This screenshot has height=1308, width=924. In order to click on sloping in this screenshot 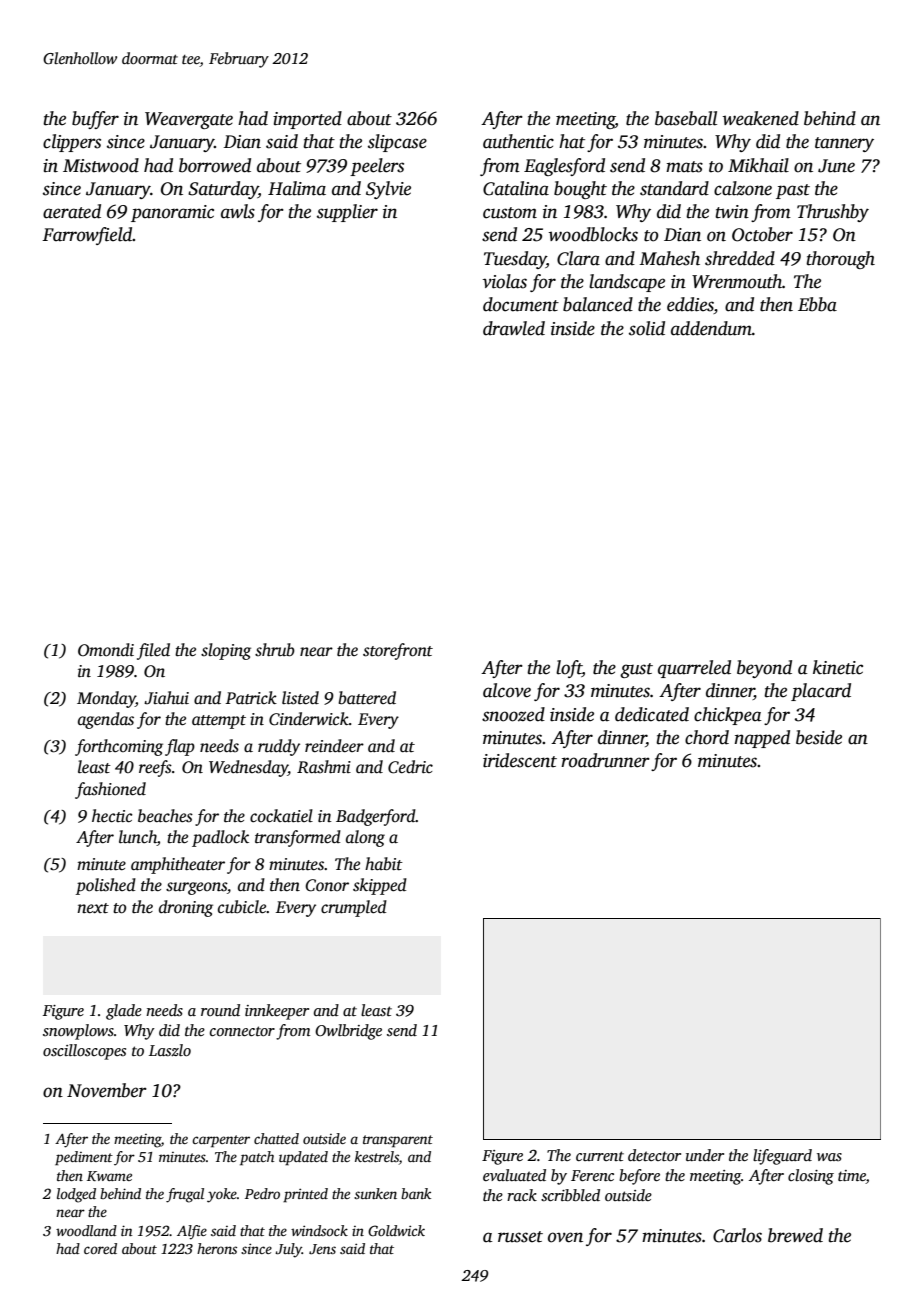, I will do `click(226, 651)`.
